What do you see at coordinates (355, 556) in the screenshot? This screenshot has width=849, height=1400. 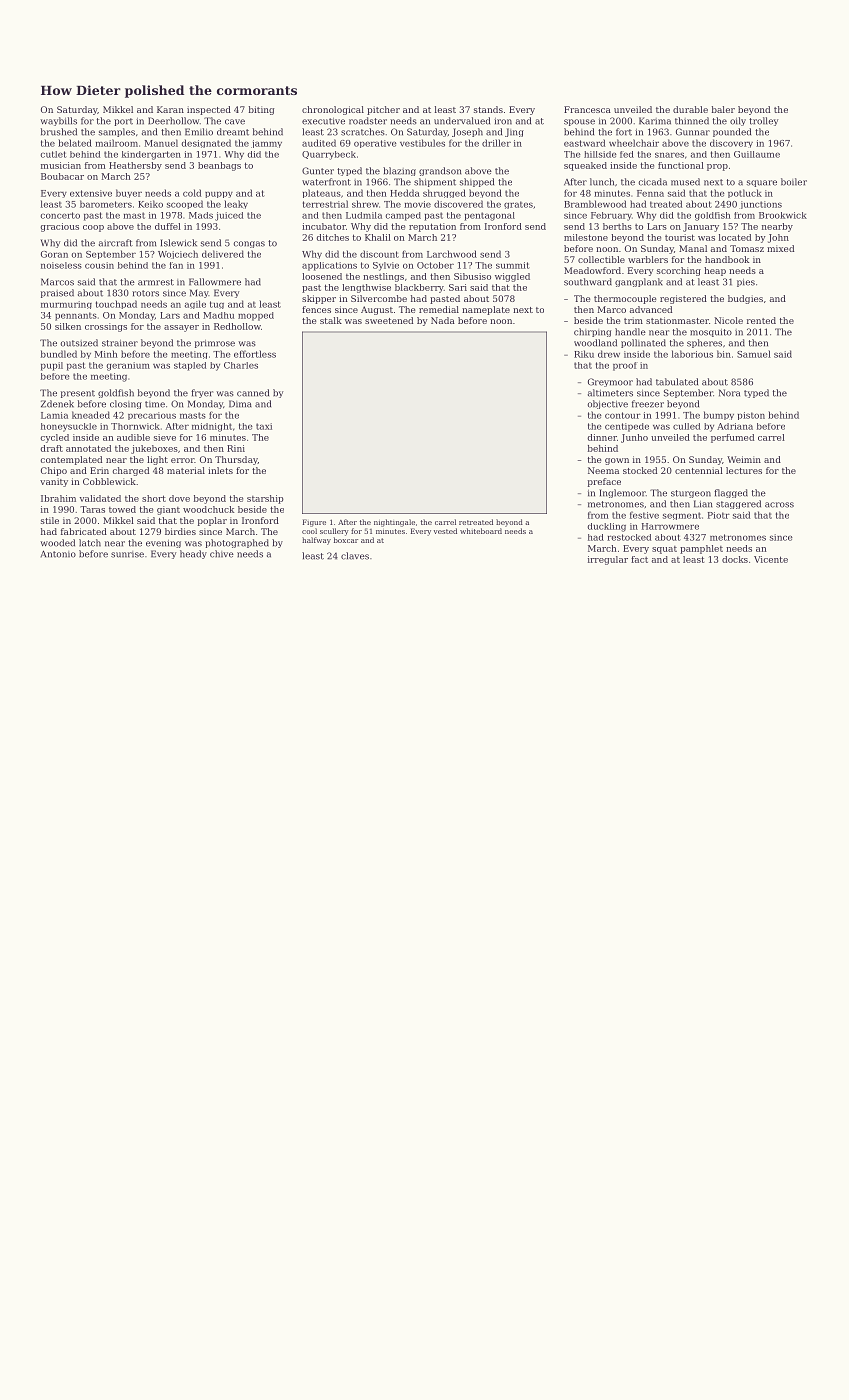 I see `claves` at bounding box center [355, 556].
